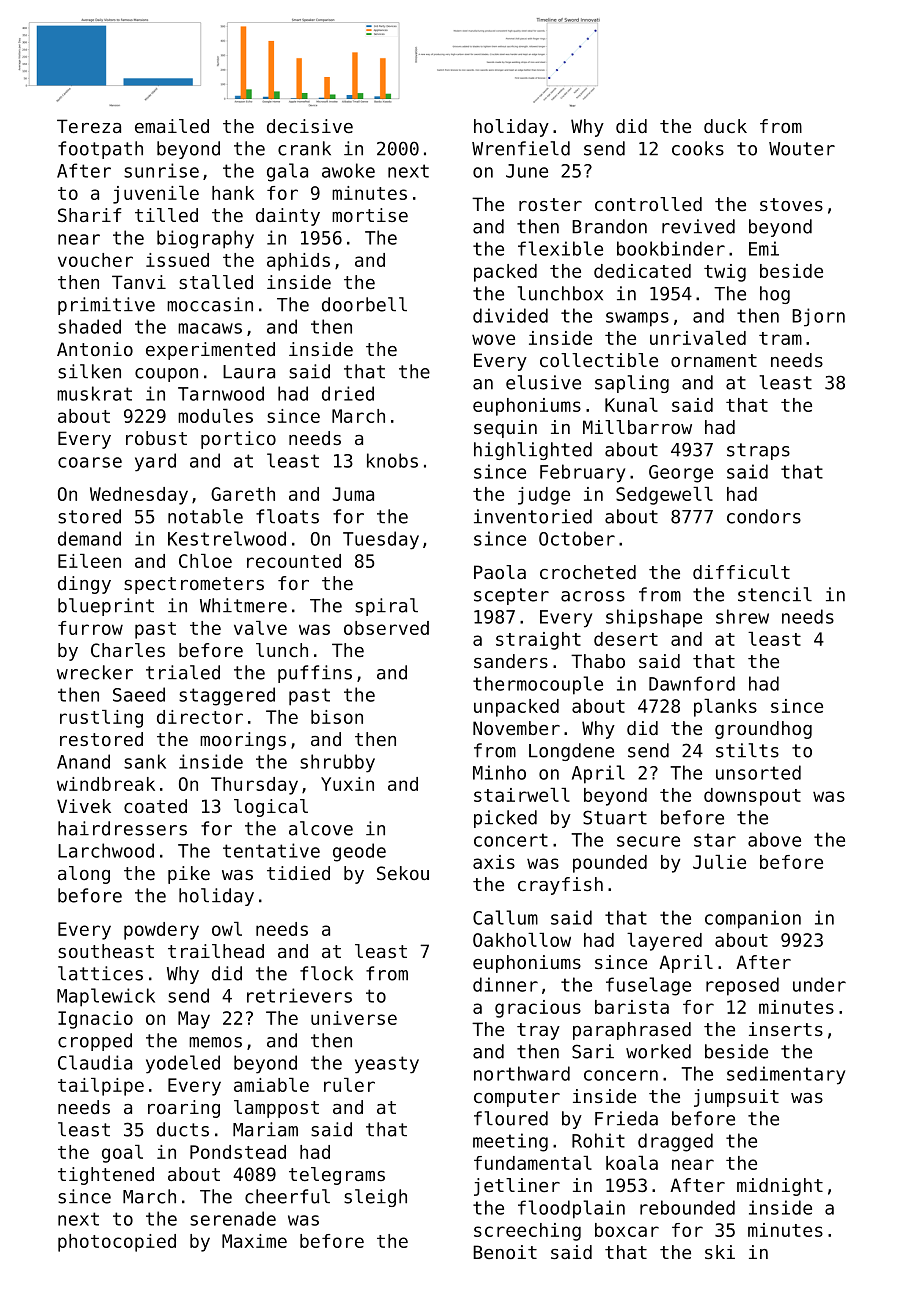  I want to click on downspout, so click(752, 797).
